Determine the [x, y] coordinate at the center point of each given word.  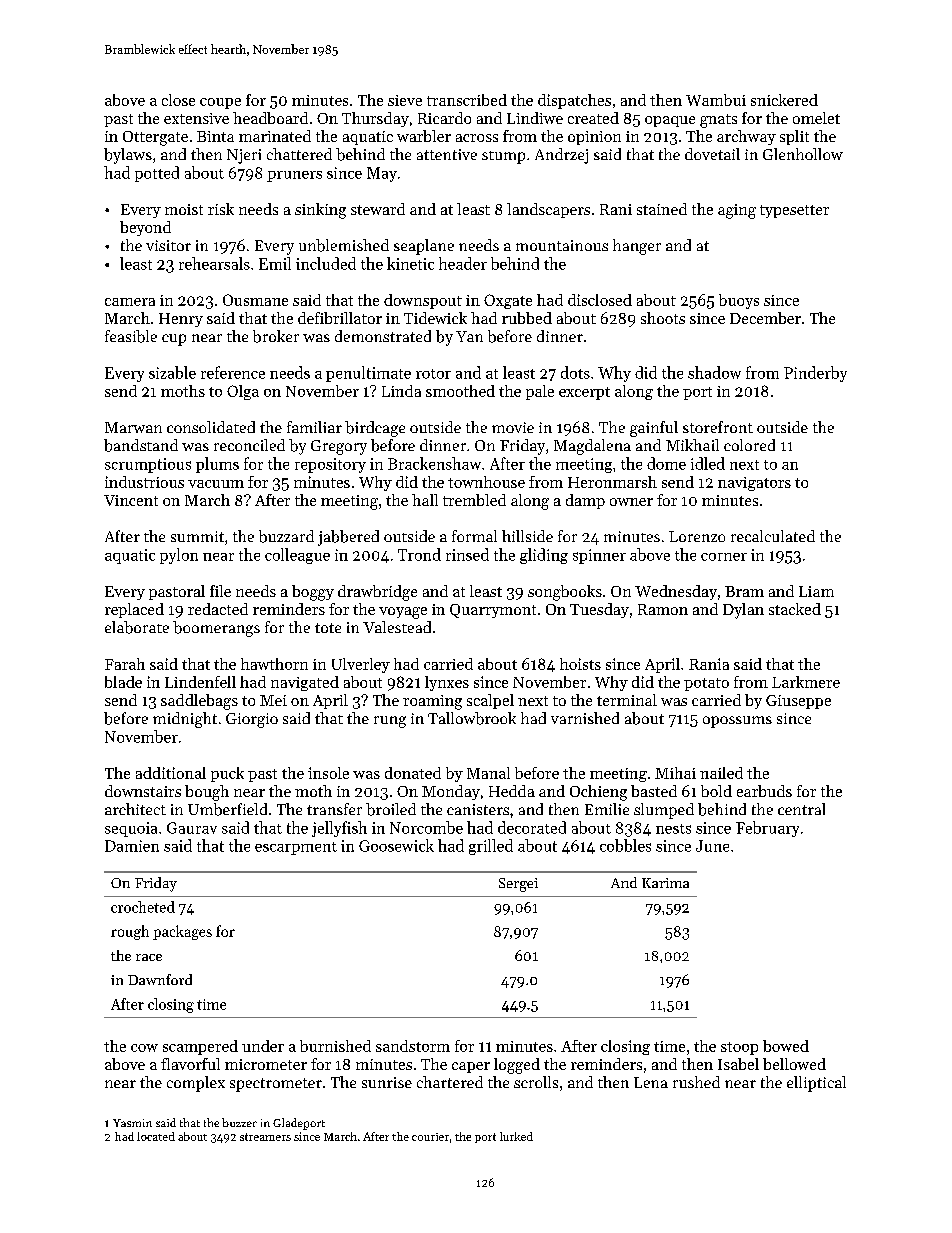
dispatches [574, 101]
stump [503, 157]
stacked [795, 609]
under [263, 1046]
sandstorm [413, 1046]
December [765, 318]
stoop [739, 1048]
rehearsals [214, 263]
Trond [419, 554]
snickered [784, 100]
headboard [270, 118]
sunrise [387, 1082]
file [220, 591]
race [149, 957]
